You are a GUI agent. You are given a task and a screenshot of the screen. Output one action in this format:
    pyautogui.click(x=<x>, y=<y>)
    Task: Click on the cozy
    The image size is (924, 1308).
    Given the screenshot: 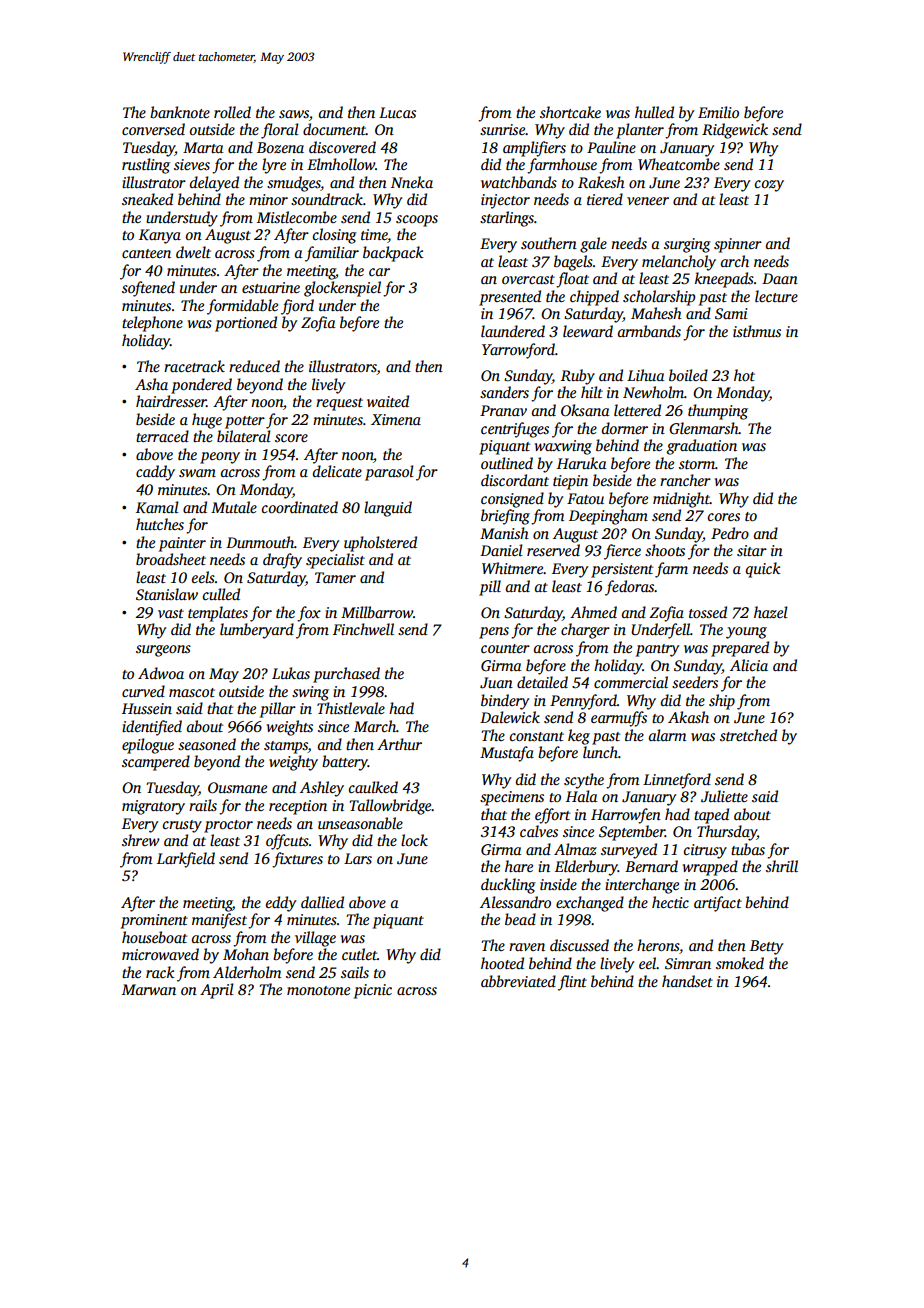 What is the action you would take?
    pyautogui.click(x=769, y=186)
